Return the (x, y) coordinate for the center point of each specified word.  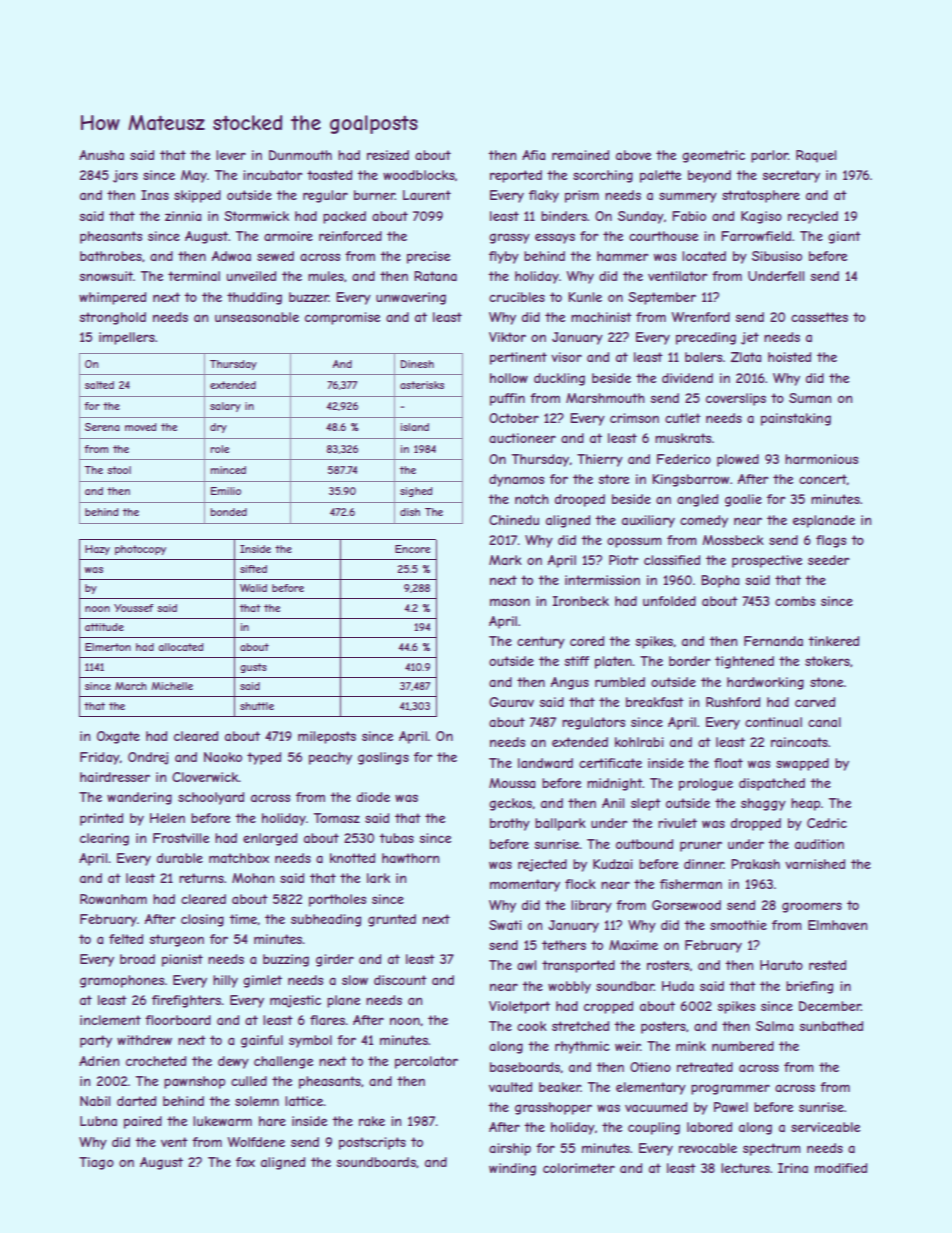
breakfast (655, 702)
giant (844, 237)
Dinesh (417, 364)
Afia (533, 155)
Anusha (101, 155)
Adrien (99, 1061)
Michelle (172, 686)
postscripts (372, 1143)
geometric (713, 156)
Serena (102, 427)
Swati (505, 925)
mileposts (327, 737)
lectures (745, 1168)
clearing (104, 839)
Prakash (755, 864)
